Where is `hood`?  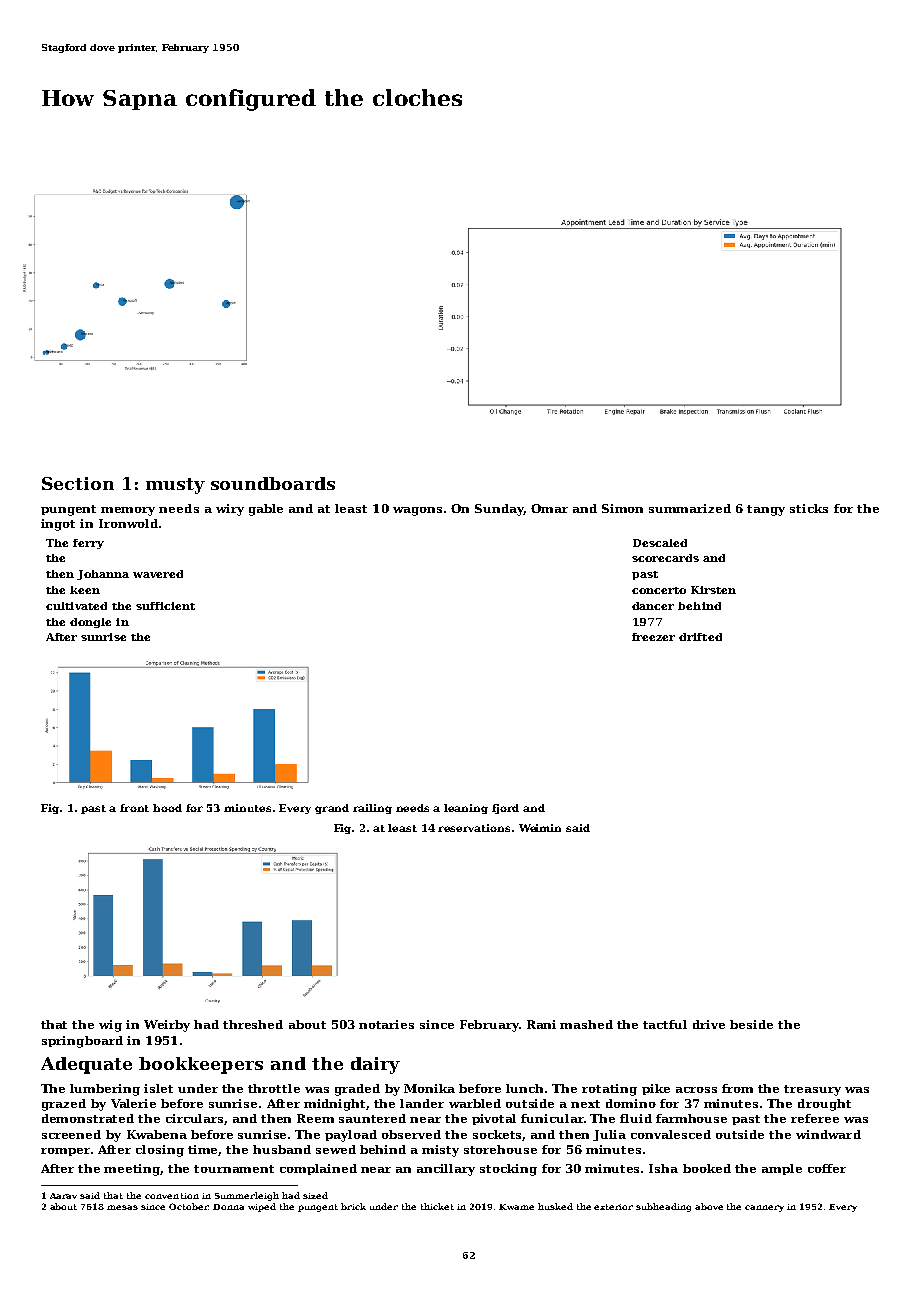
hood is located at coordinates (167, 808).
